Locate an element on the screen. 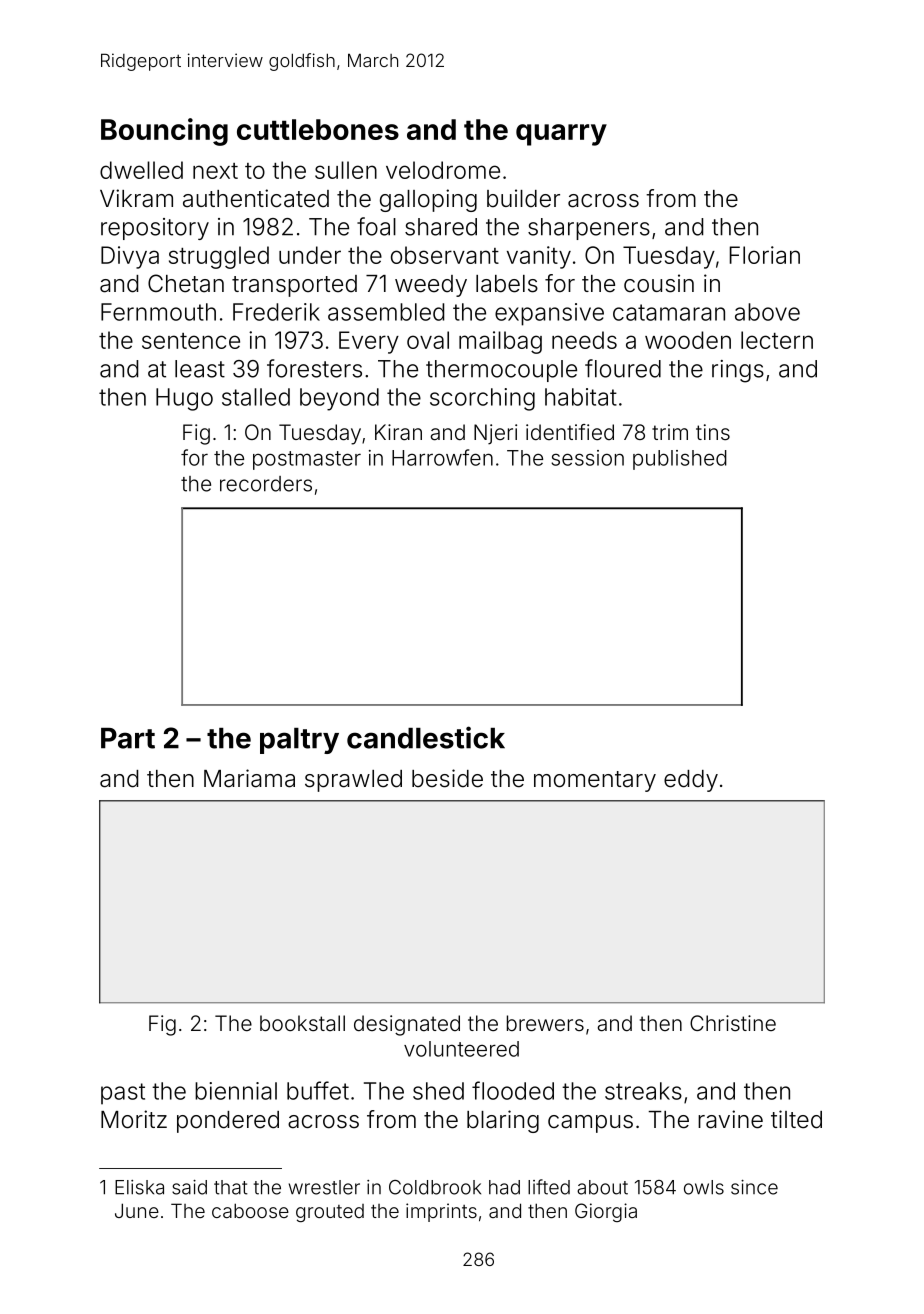 Image resolution: width=924 pixels, height=1314 pixels. tins is located at coordinates (713, 432).
